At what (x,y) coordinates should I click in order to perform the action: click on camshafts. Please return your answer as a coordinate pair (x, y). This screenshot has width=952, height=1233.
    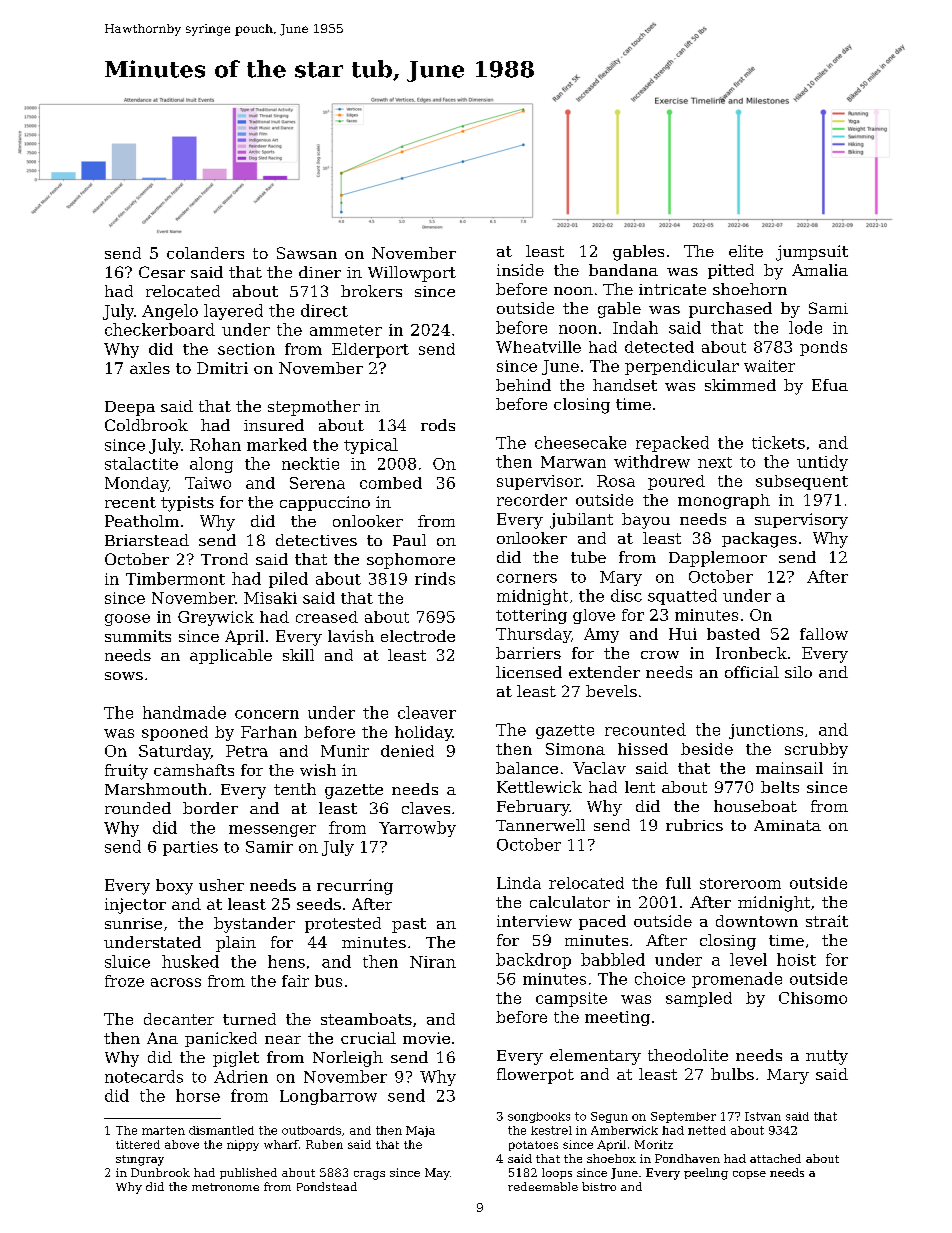
    Looking at the image, I should click on (194, 770).
